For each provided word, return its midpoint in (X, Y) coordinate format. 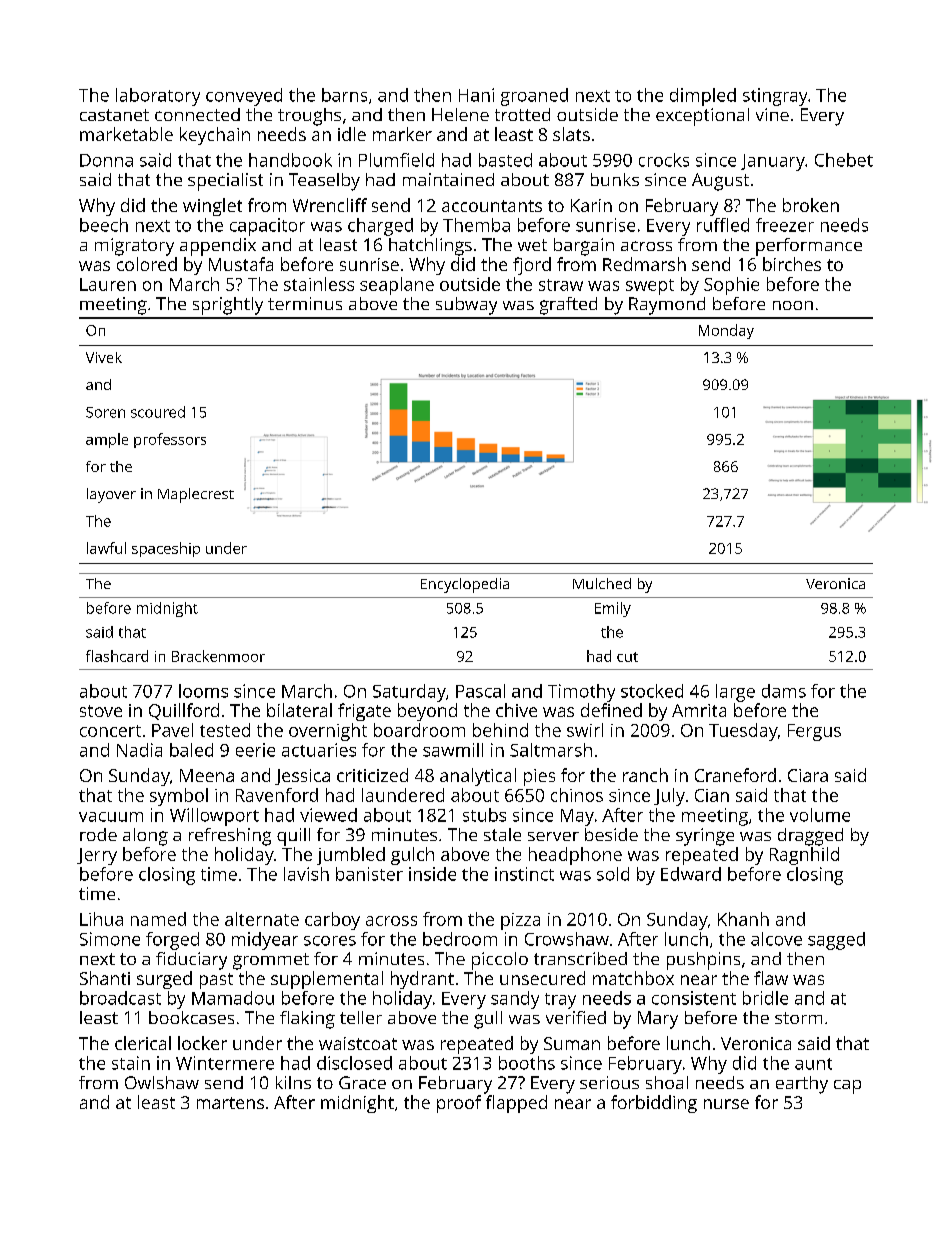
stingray (775, 97)
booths (527, 1063)
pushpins (703, 961)
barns (344, 95)
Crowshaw (567, 939)
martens (230, 1103)
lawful (106, 548)
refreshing (230, 837)
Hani (476, 95)
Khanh (743, 919)
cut (627, 657)
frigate (364, 712)
